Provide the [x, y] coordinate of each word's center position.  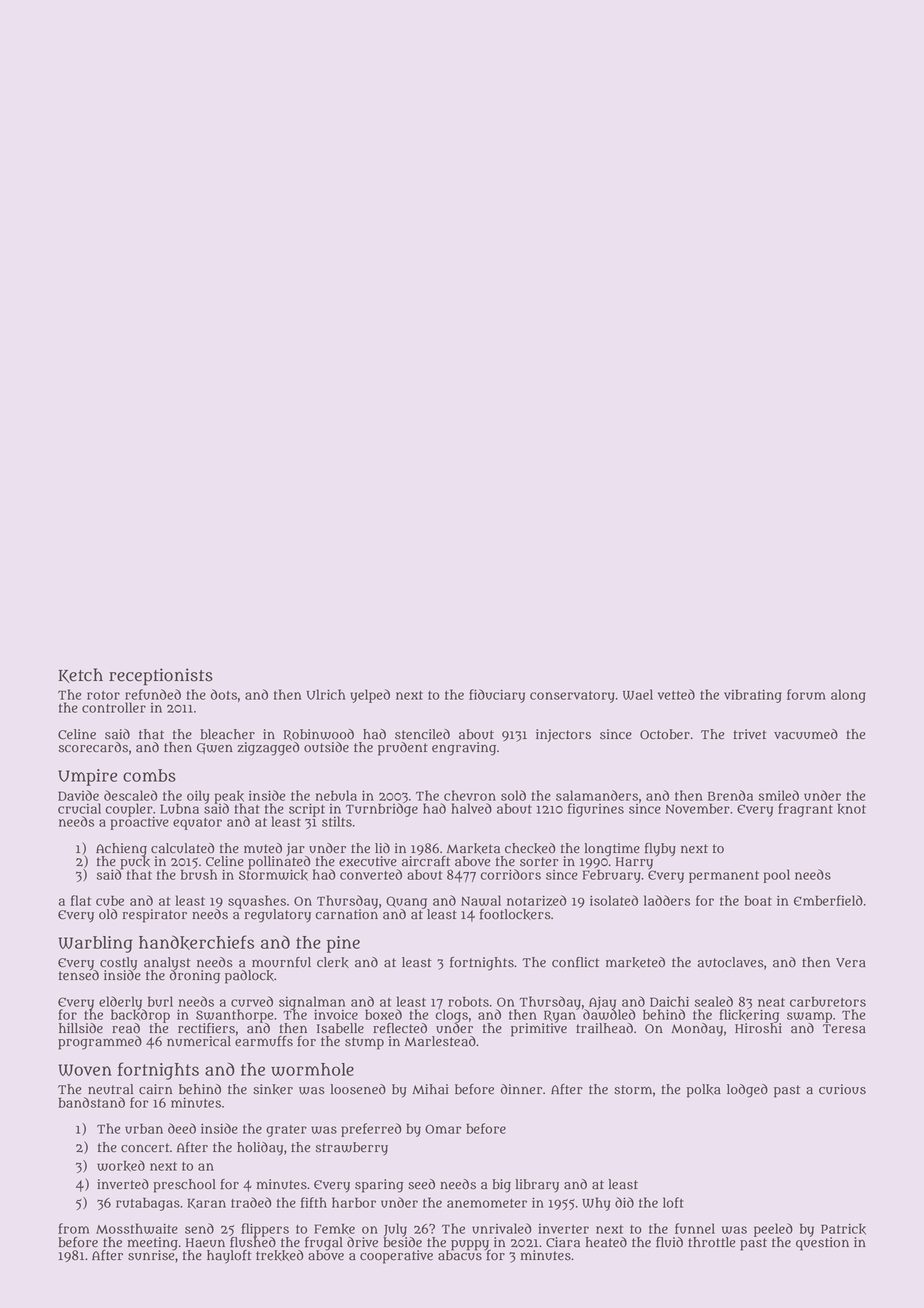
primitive [539, 1030]
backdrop [140, 1016]
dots [224, 694]
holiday [260, 1149]
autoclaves [731, 962]
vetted [676, 694]
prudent [403, 749]
